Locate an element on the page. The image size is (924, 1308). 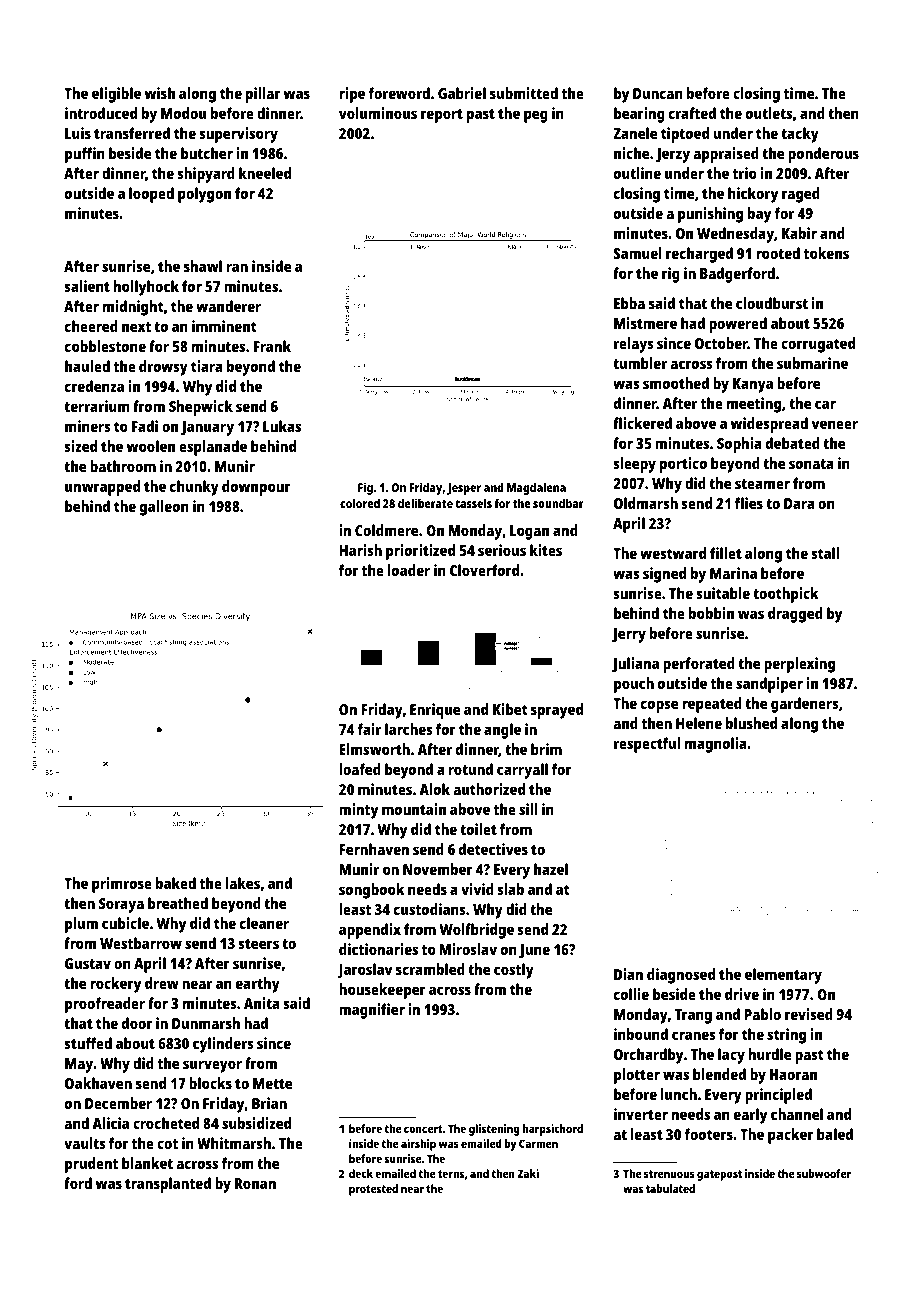
Lukas is located at coordinates (282, 426).
